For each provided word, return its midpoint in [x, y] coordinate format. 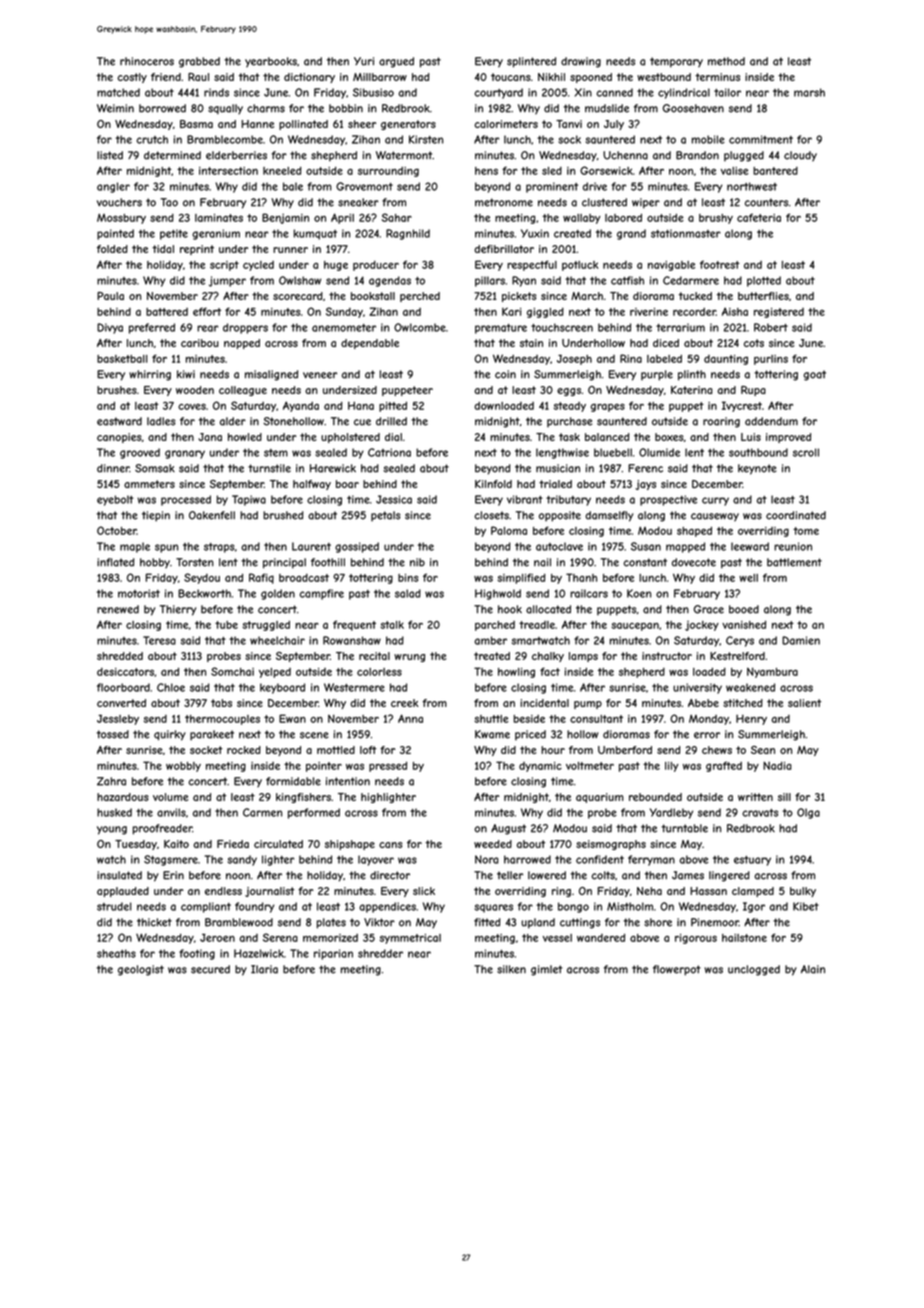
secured [210, 969]
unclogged [754, 970]
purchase [569, 422]
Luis [751, 437]
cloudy [800, 156]
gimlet [546, 970]
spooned [591, 78]
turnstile [269, 468]
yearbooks [271, 62]
